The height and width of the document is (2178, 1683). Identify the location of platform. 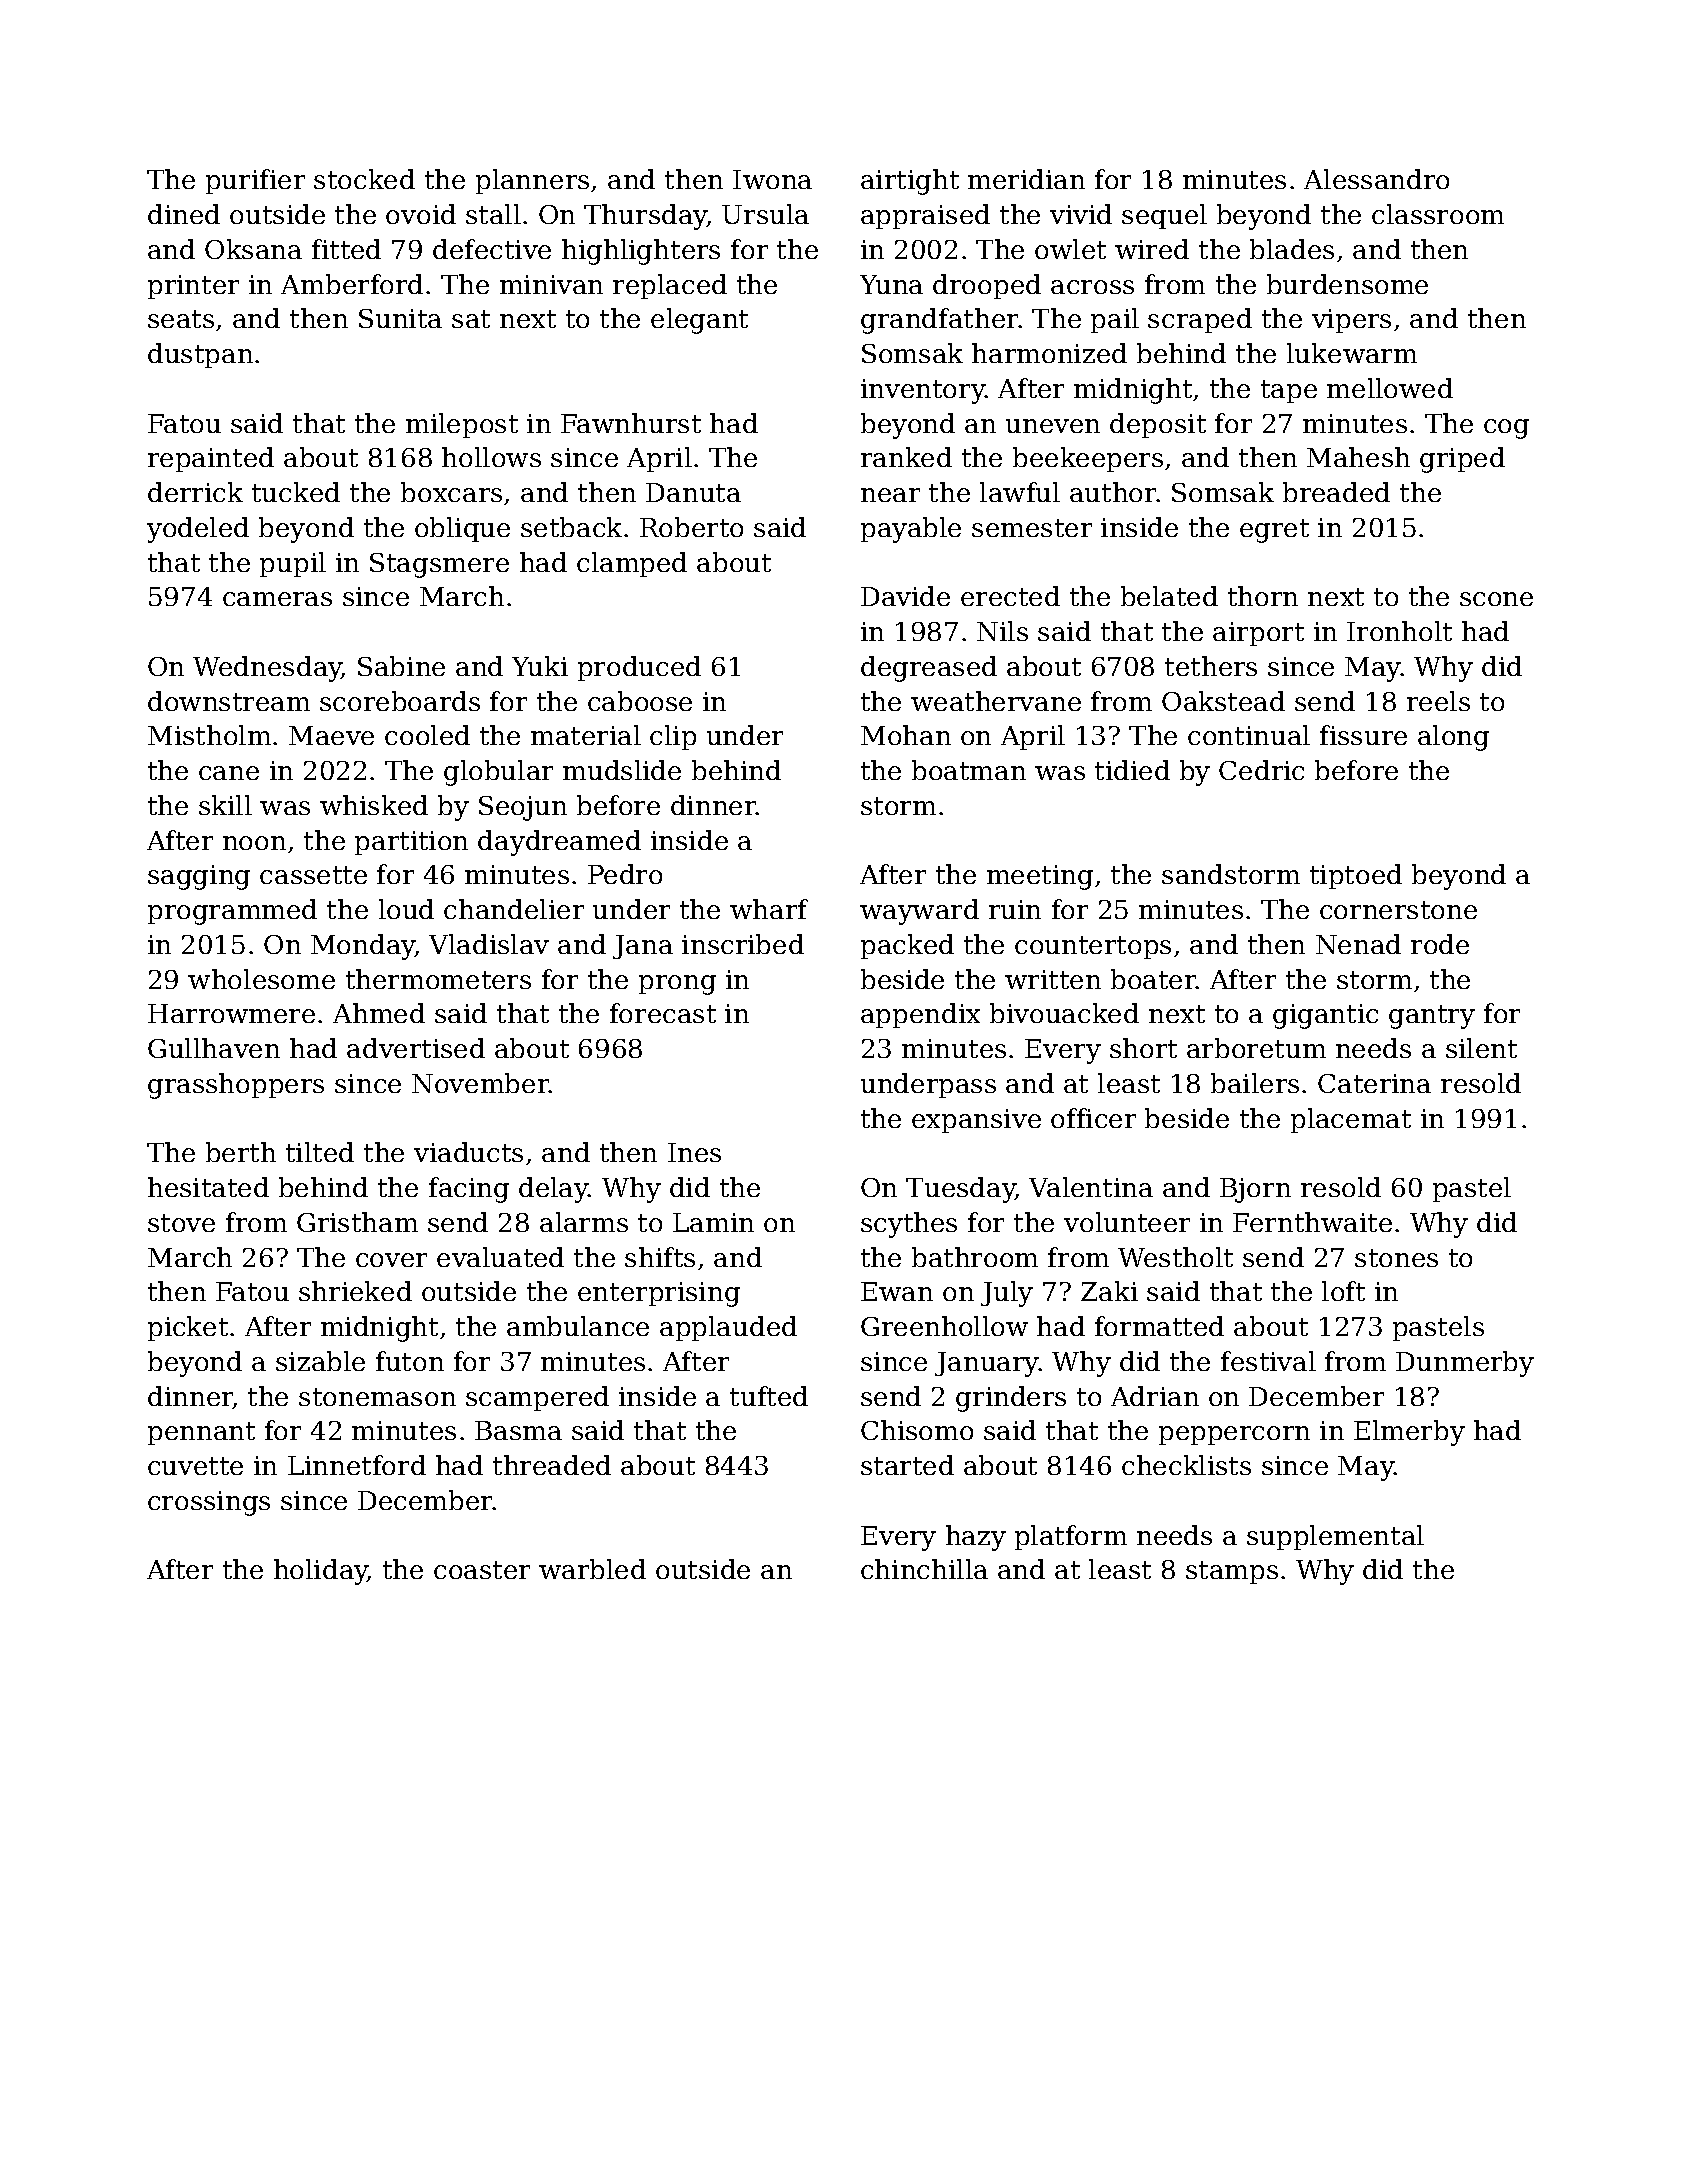
(1071, 1537).
